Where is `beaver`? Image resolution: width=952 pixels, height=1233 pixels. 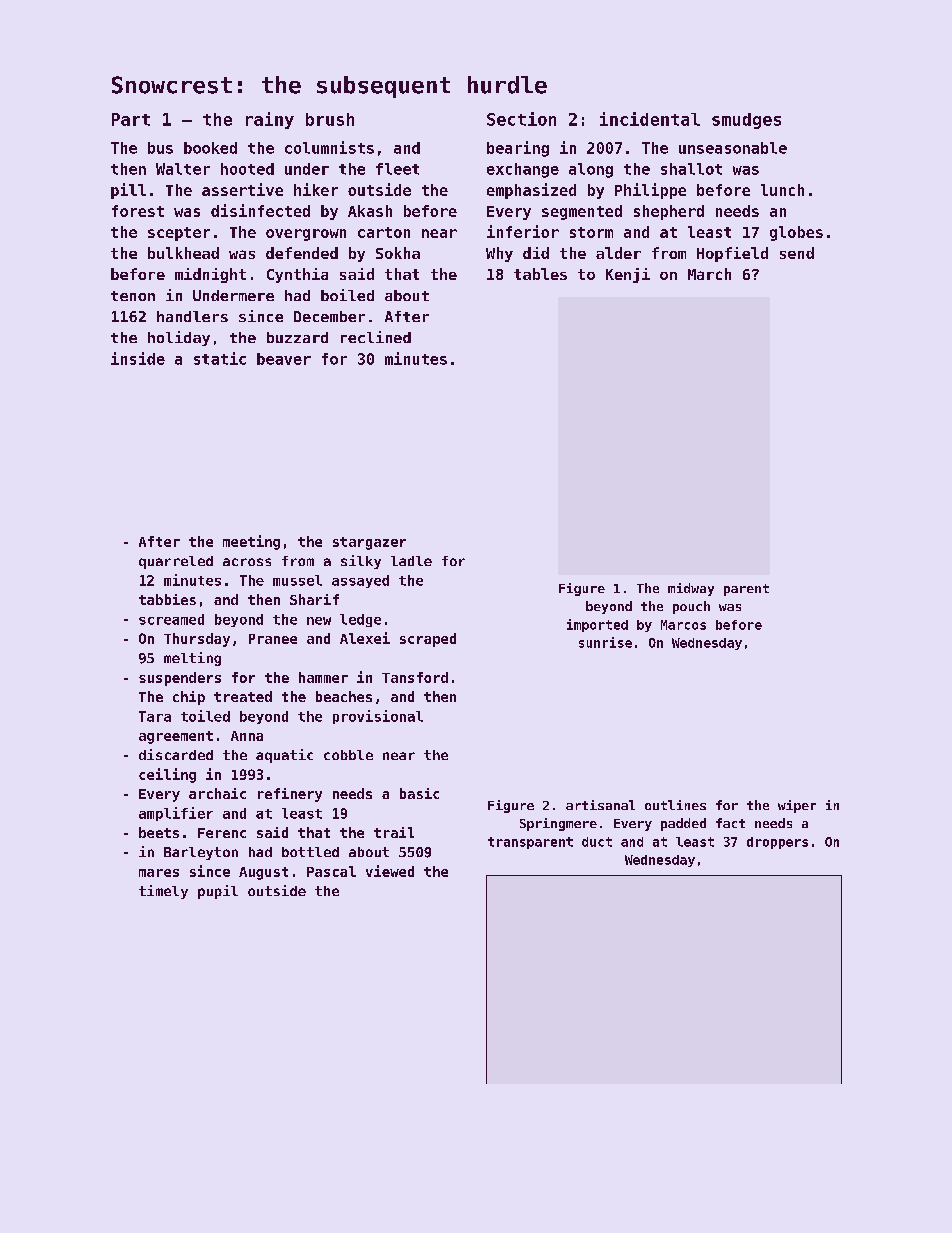
beaver is located at coordinates (284, 359).
